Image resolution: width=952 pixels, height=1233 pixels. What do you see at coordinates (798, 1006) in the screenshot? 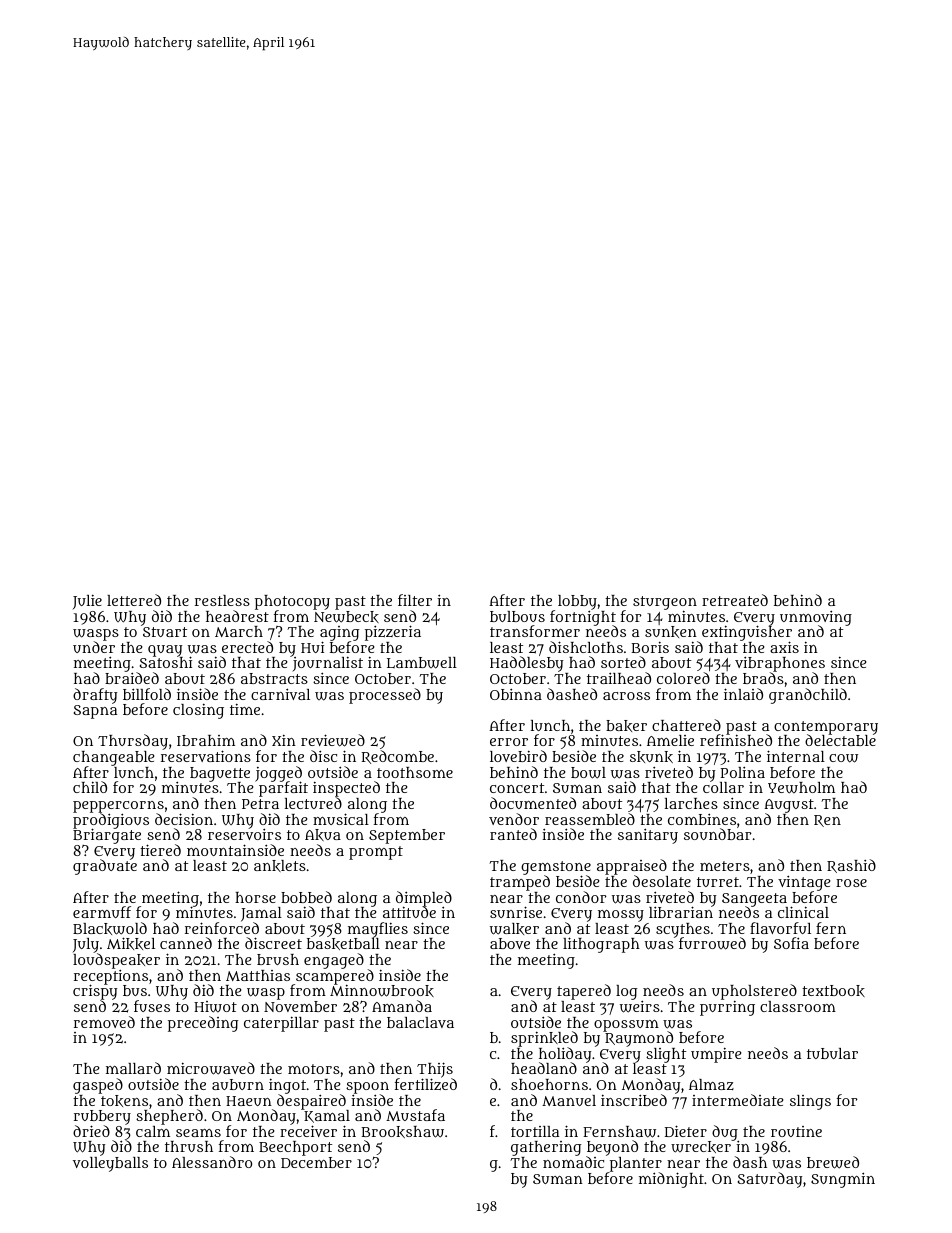
I see `classroom` at bounding box center [798, 1006].
